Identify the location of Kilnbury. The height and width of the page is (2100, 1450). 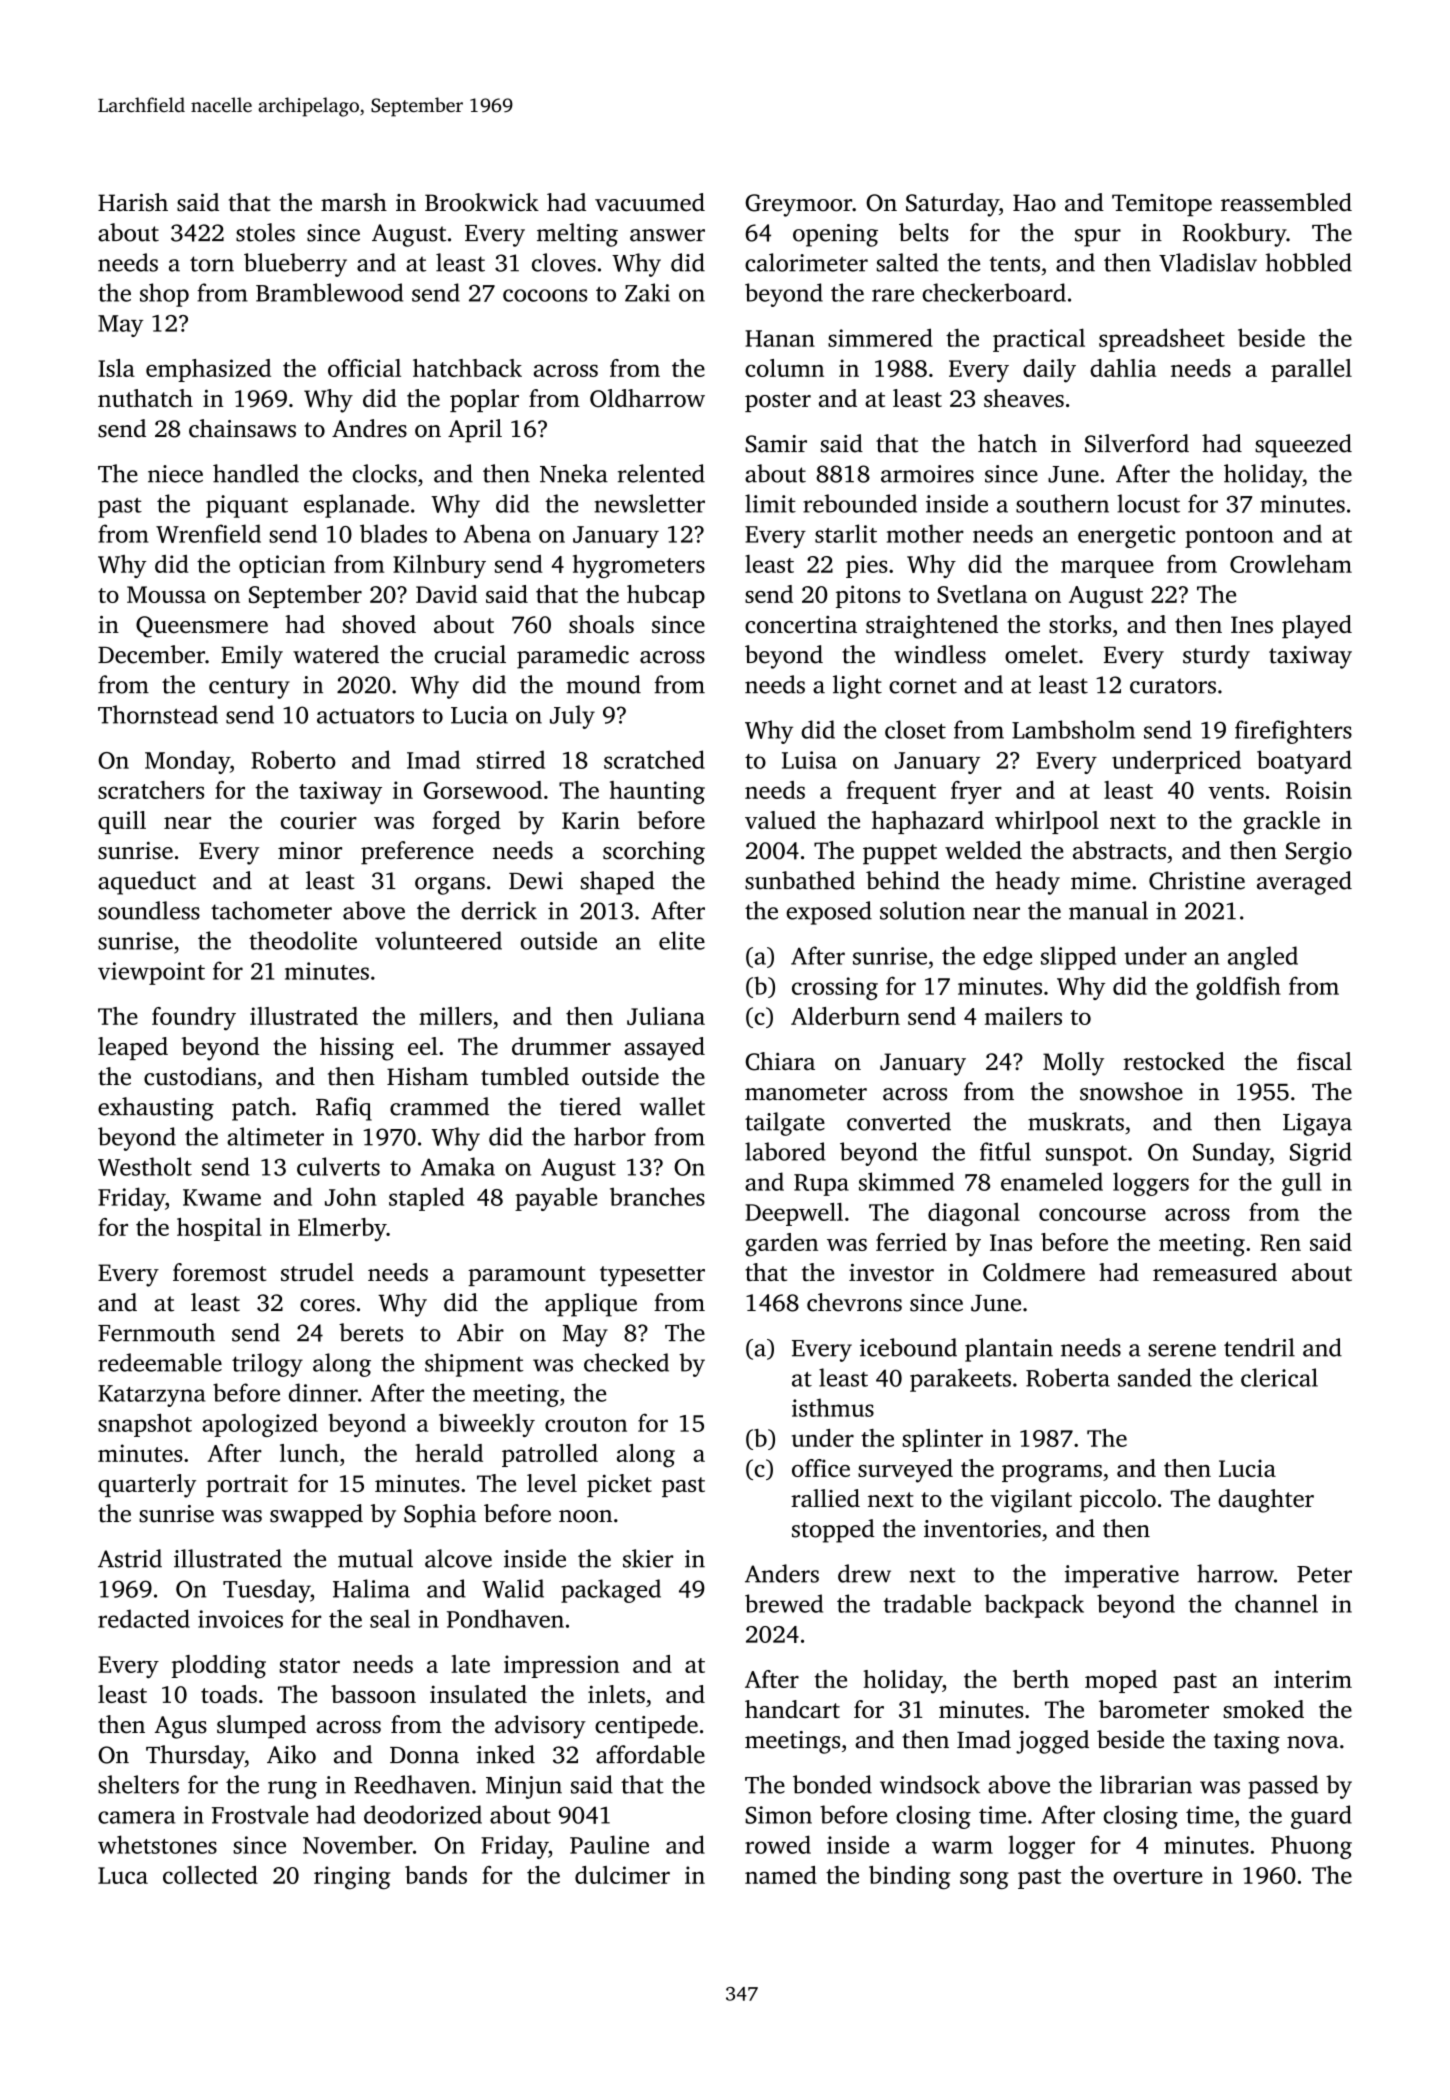
(439, 566).
